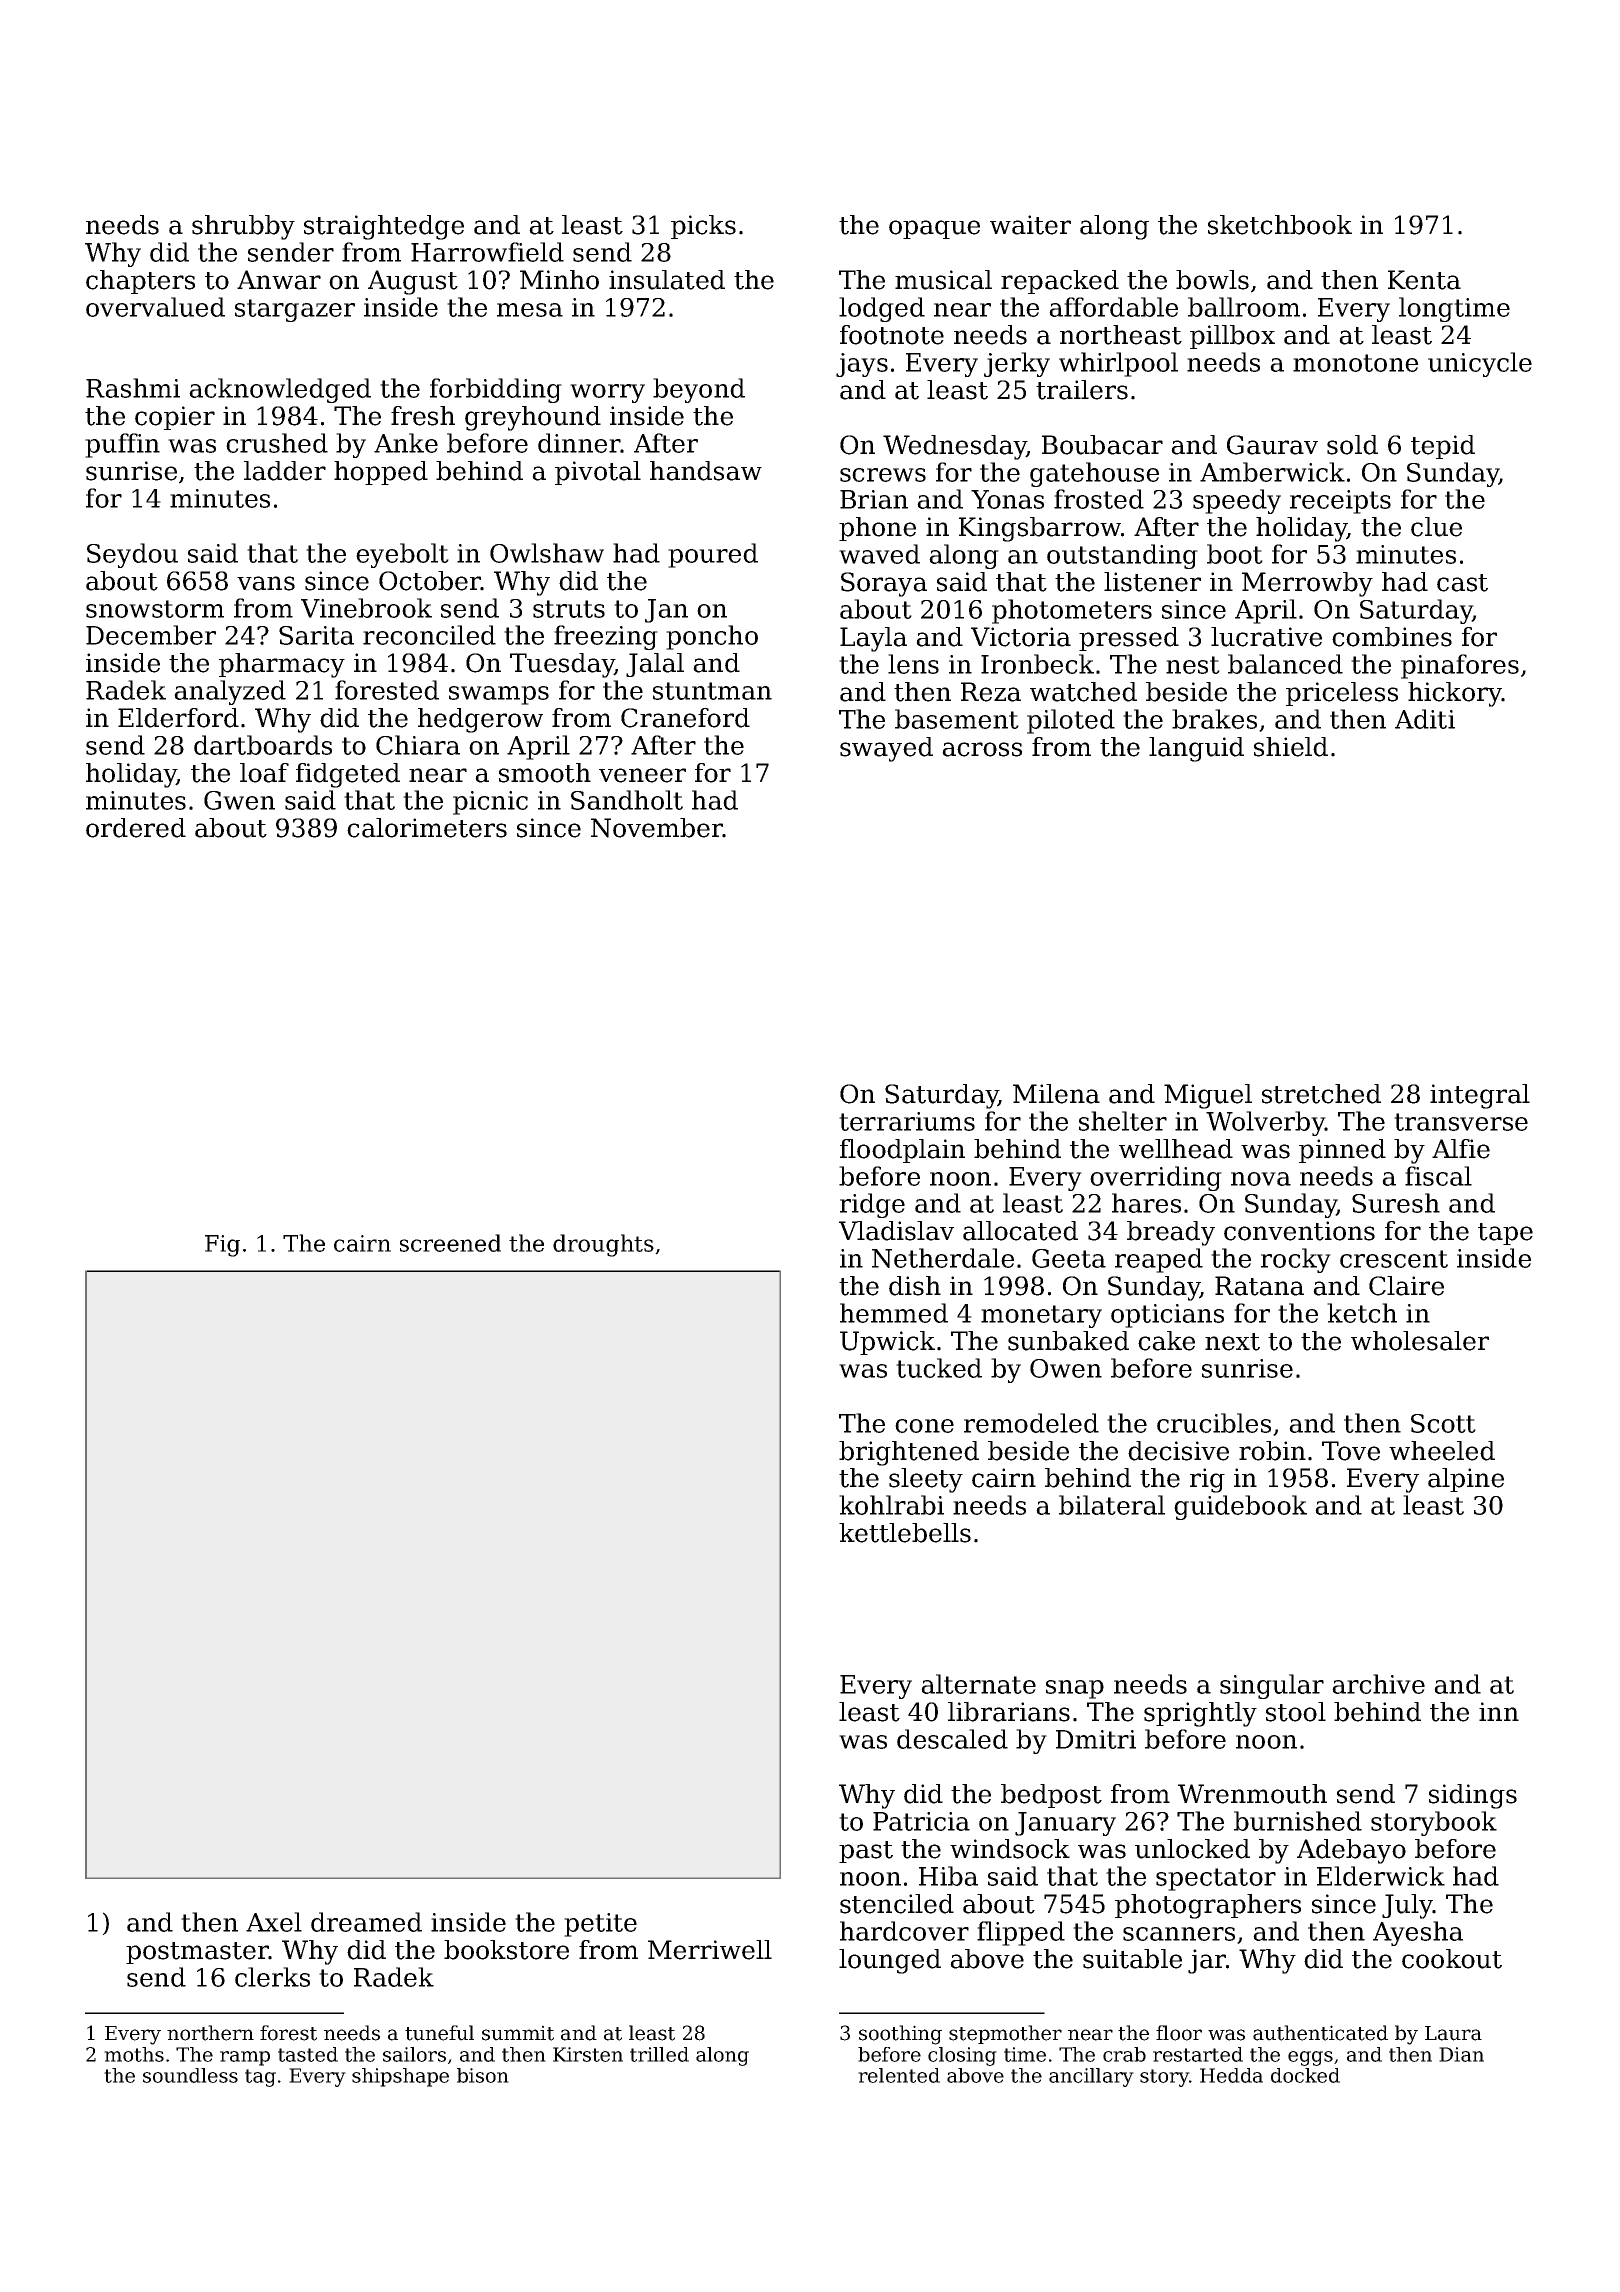 The height and width of the screenshot is (2292, 1620). Describe the element at coordinates (155, 609) in the screenshot. I see `snowstorm` at that location.
